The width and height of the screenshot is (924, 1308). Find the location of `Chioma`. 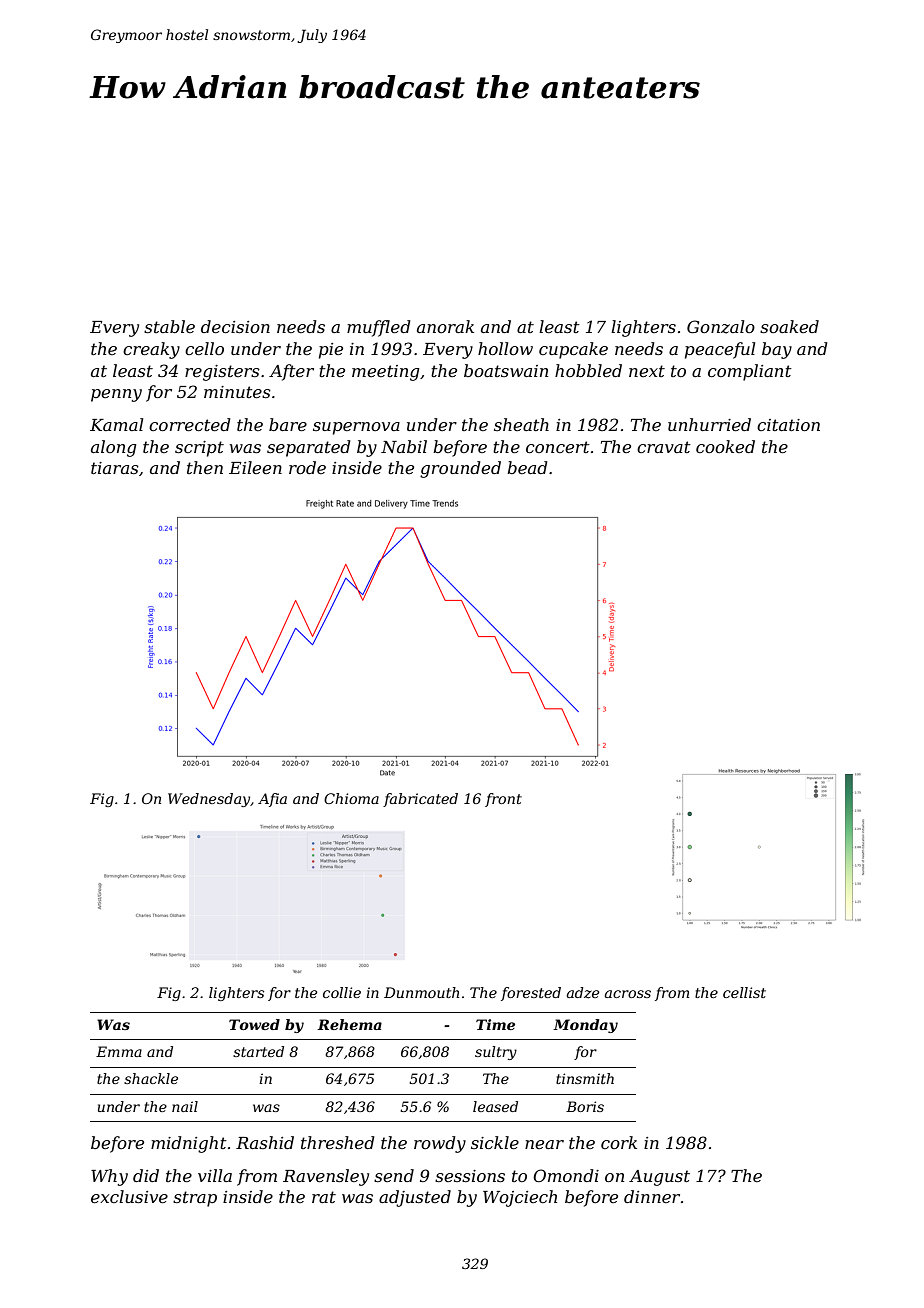

Chioma is located at coordinates (351, 798).
